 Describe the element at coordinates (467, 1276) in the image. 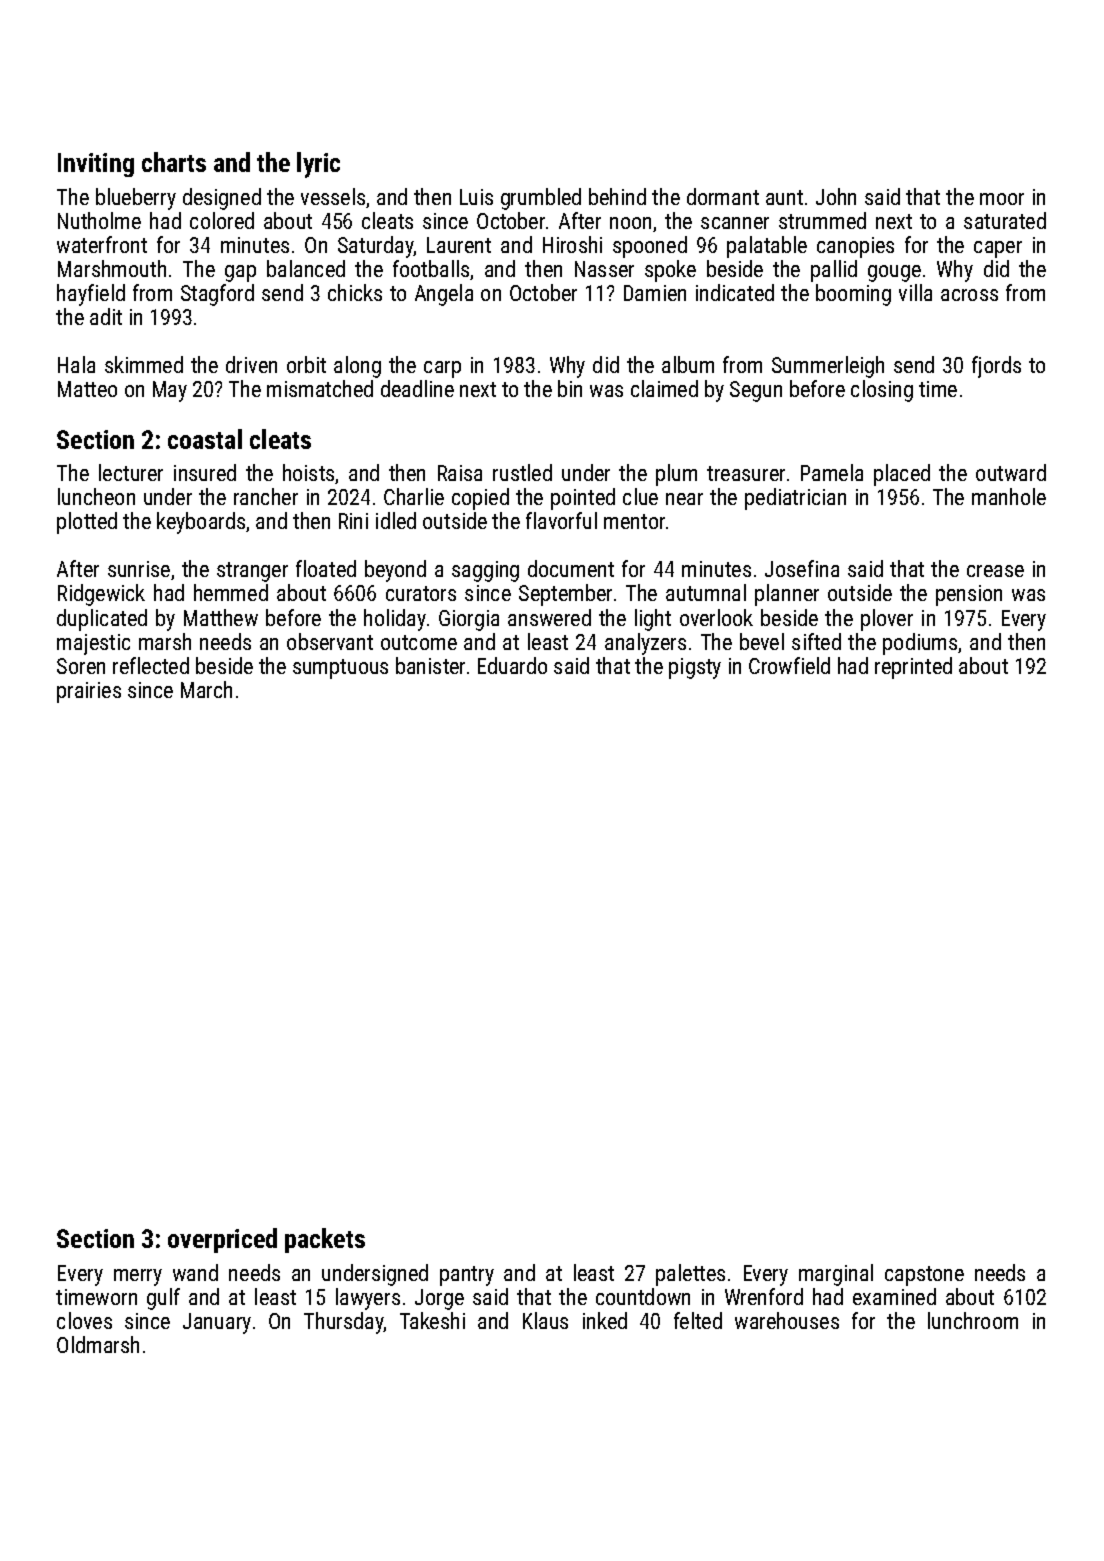

I see `pantry` at that location.
